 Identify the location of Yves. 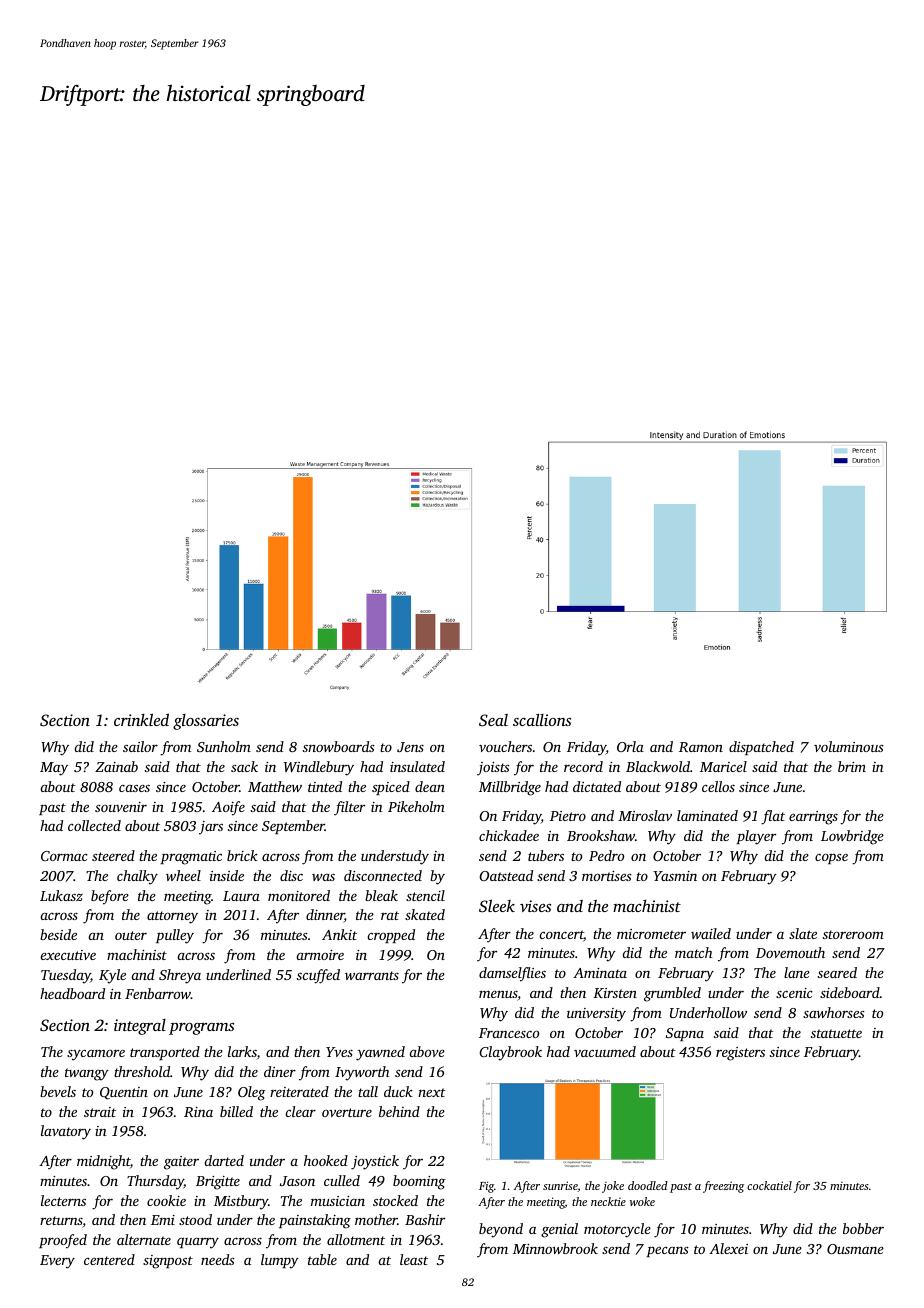
(339, 1052).
